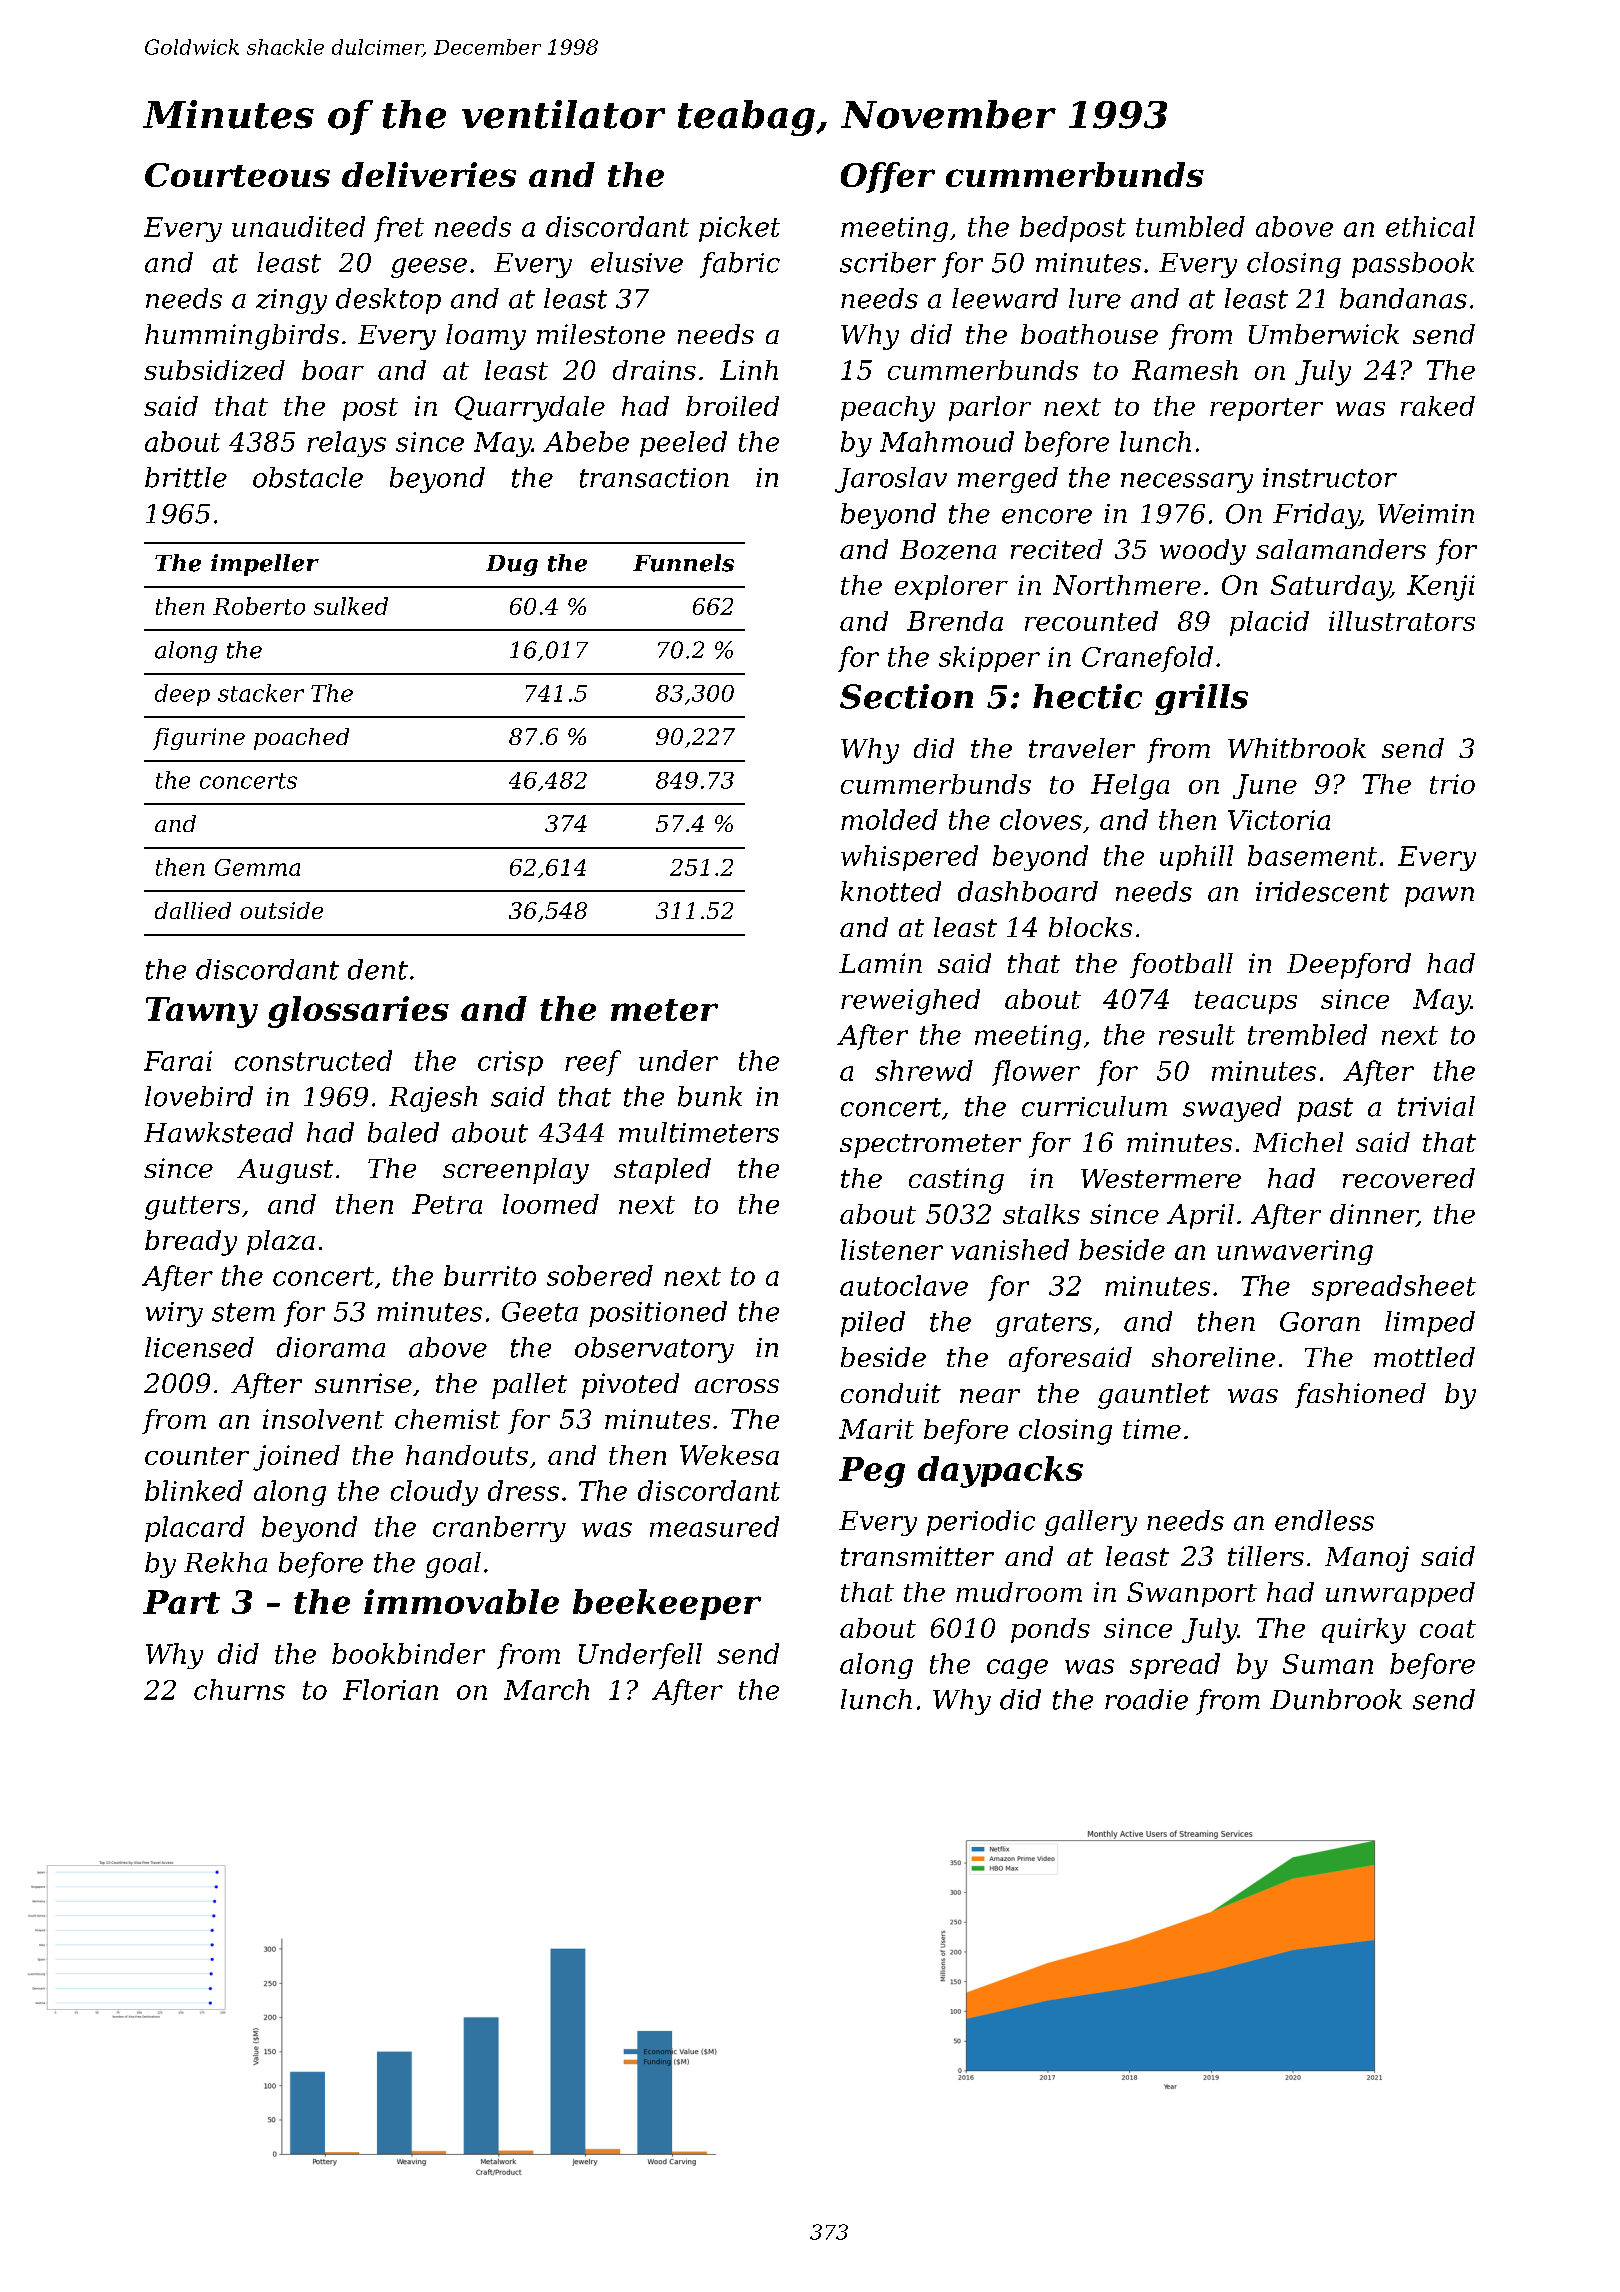  I want to click on cage, so click(1017, 1669).
